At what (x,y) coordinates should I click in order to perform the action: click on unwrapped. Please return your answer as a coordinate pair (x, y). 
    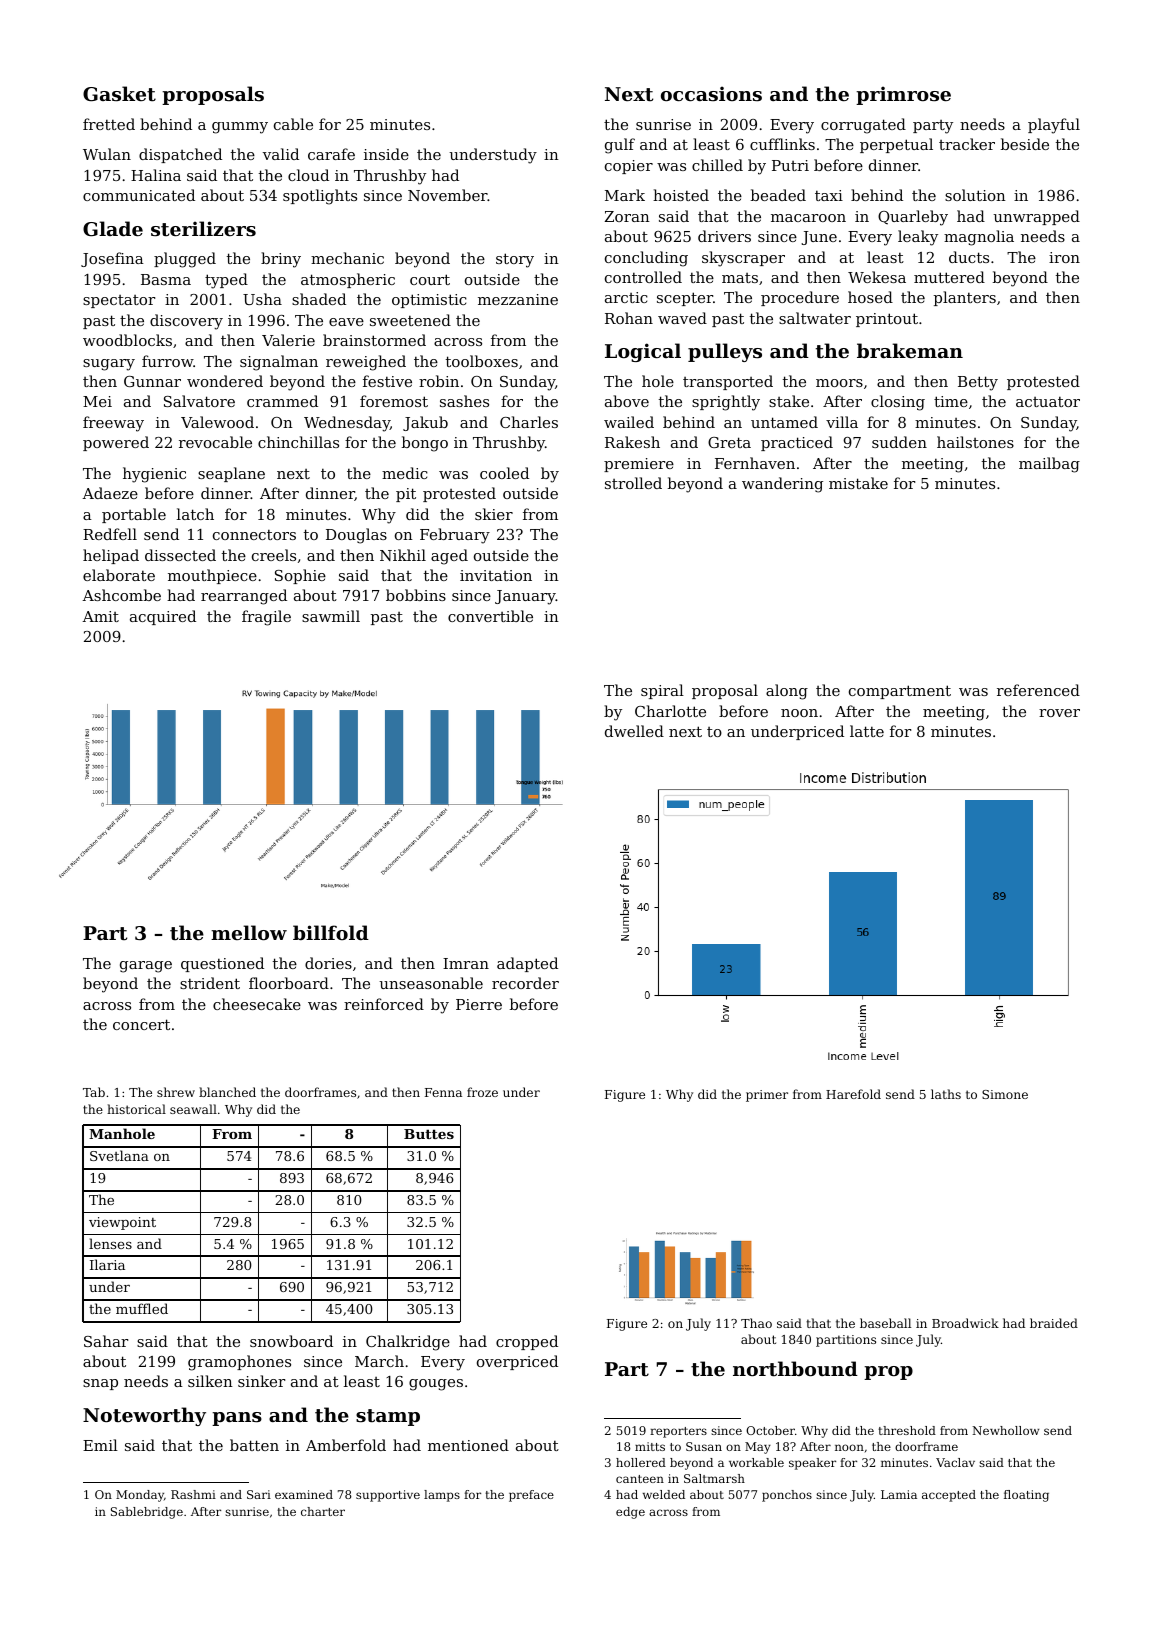
    Looking at the image, I should click on (1036, 217).
